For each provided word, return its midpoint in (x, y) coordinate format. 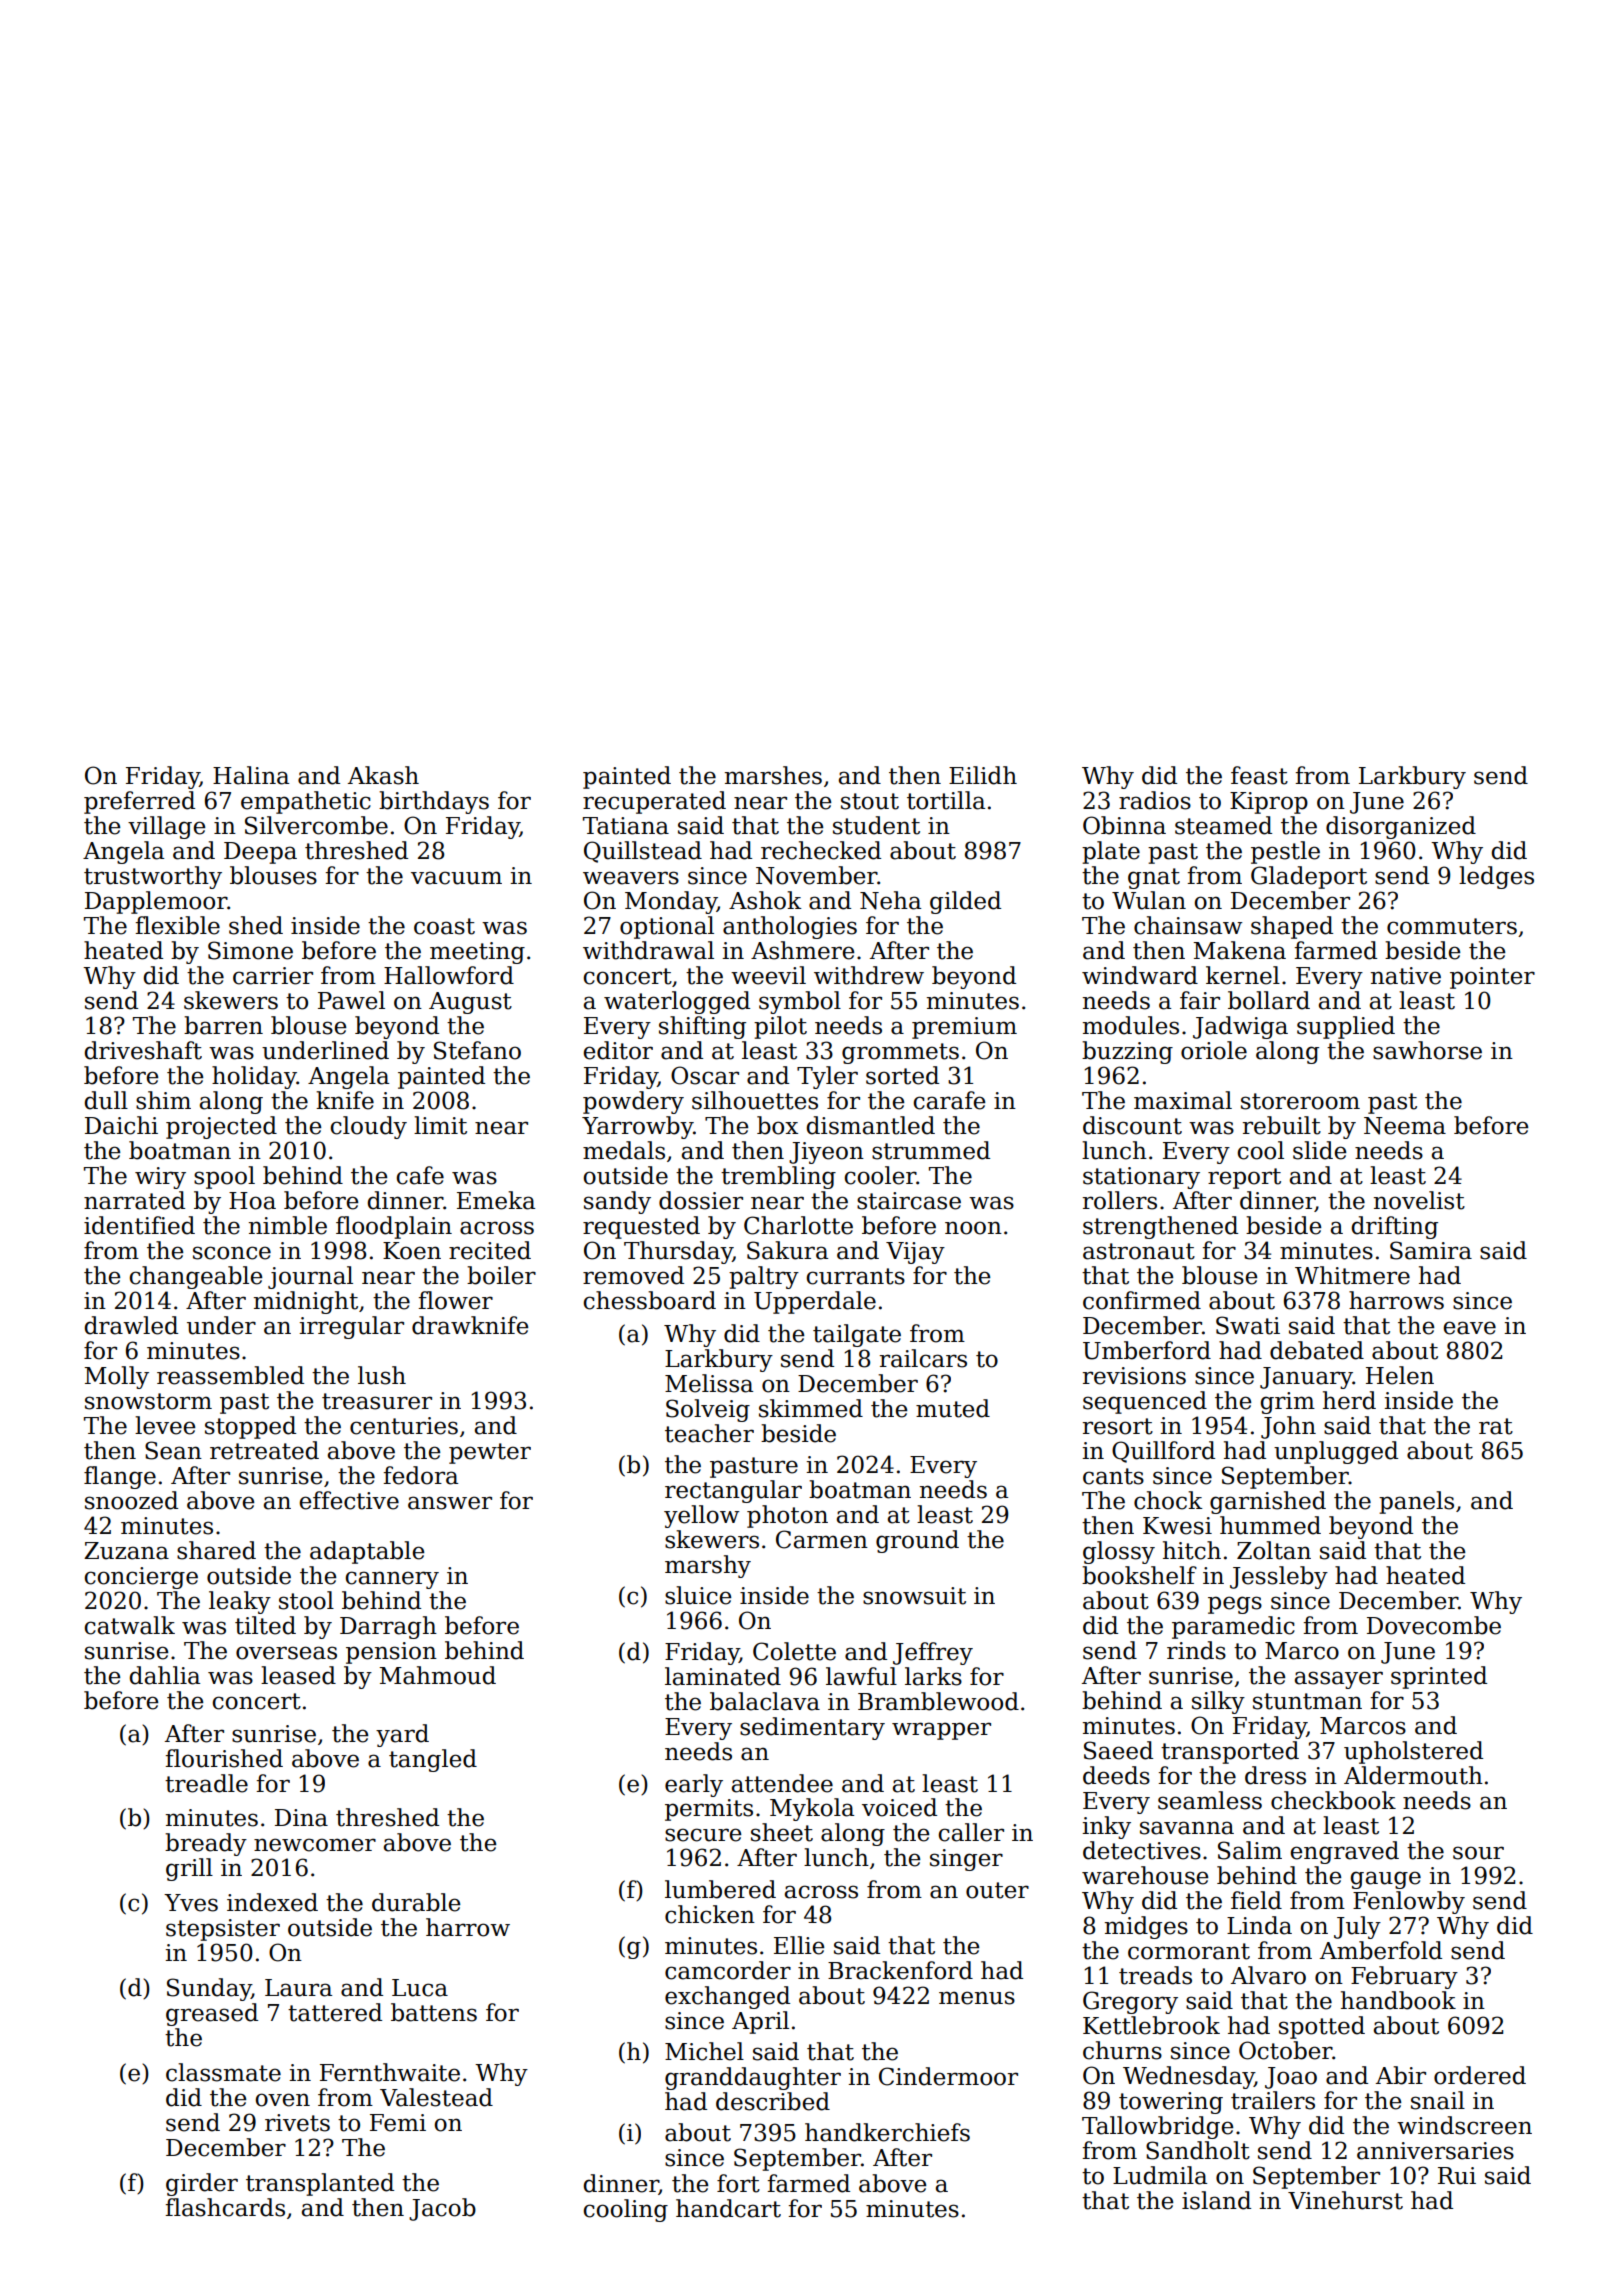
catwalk (130, 1625)
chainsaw (1188, 925)
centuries (404, 1426)
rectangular (733, 1491)
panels (1416, 1502)
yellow (701, 1516)
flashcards (225, 2207)
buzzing (1127, 1052)
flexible (177, 925)
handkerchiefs (887, 2132)
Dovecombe (1434, 1625)
